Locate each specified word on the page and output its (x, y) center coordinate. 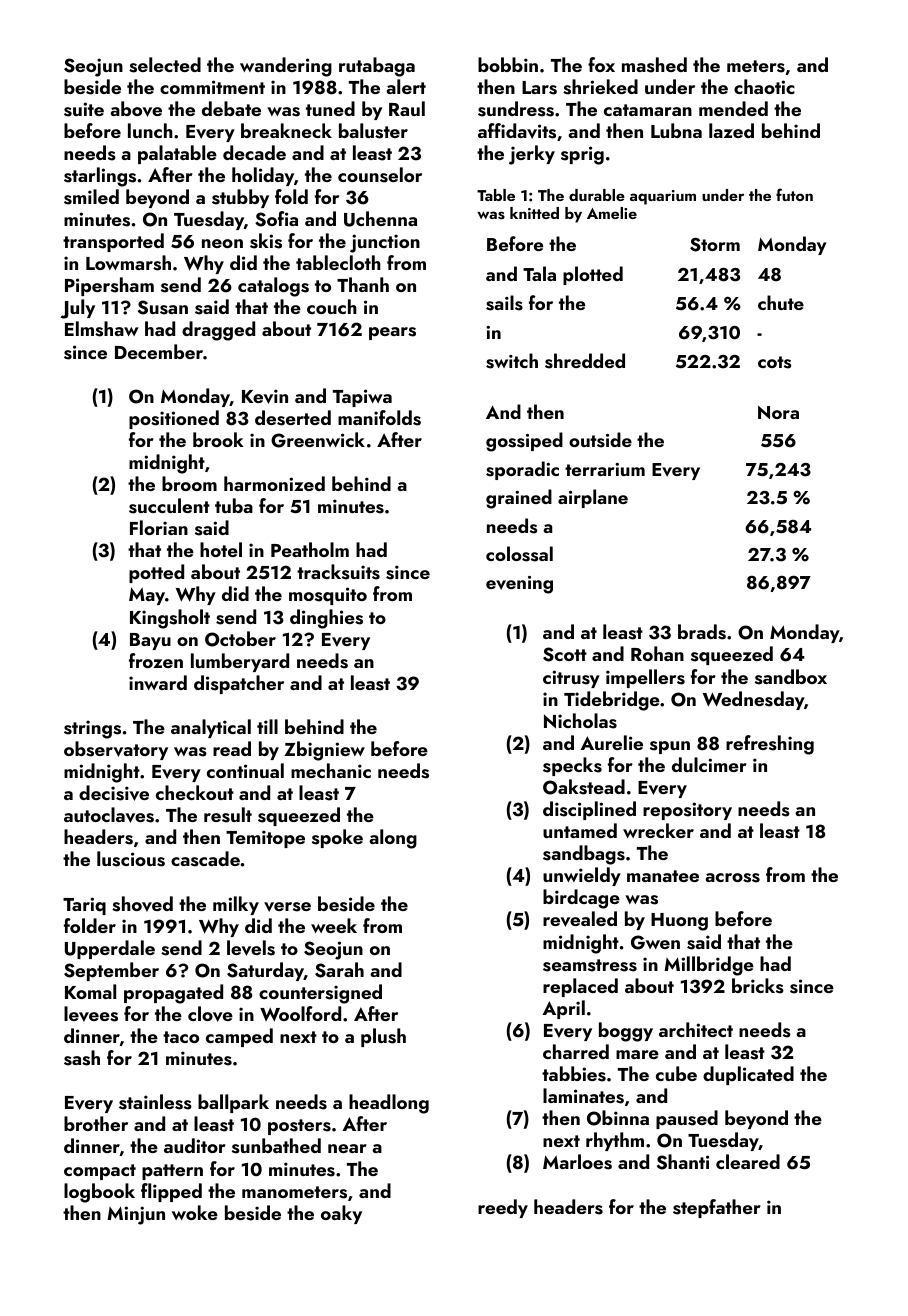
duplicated (748, 1075)
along (393, 839)
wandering (286, 67)
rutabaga (377, 67)
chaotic (764, 86)
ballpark (233, 1103)
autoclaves (109, 815)
